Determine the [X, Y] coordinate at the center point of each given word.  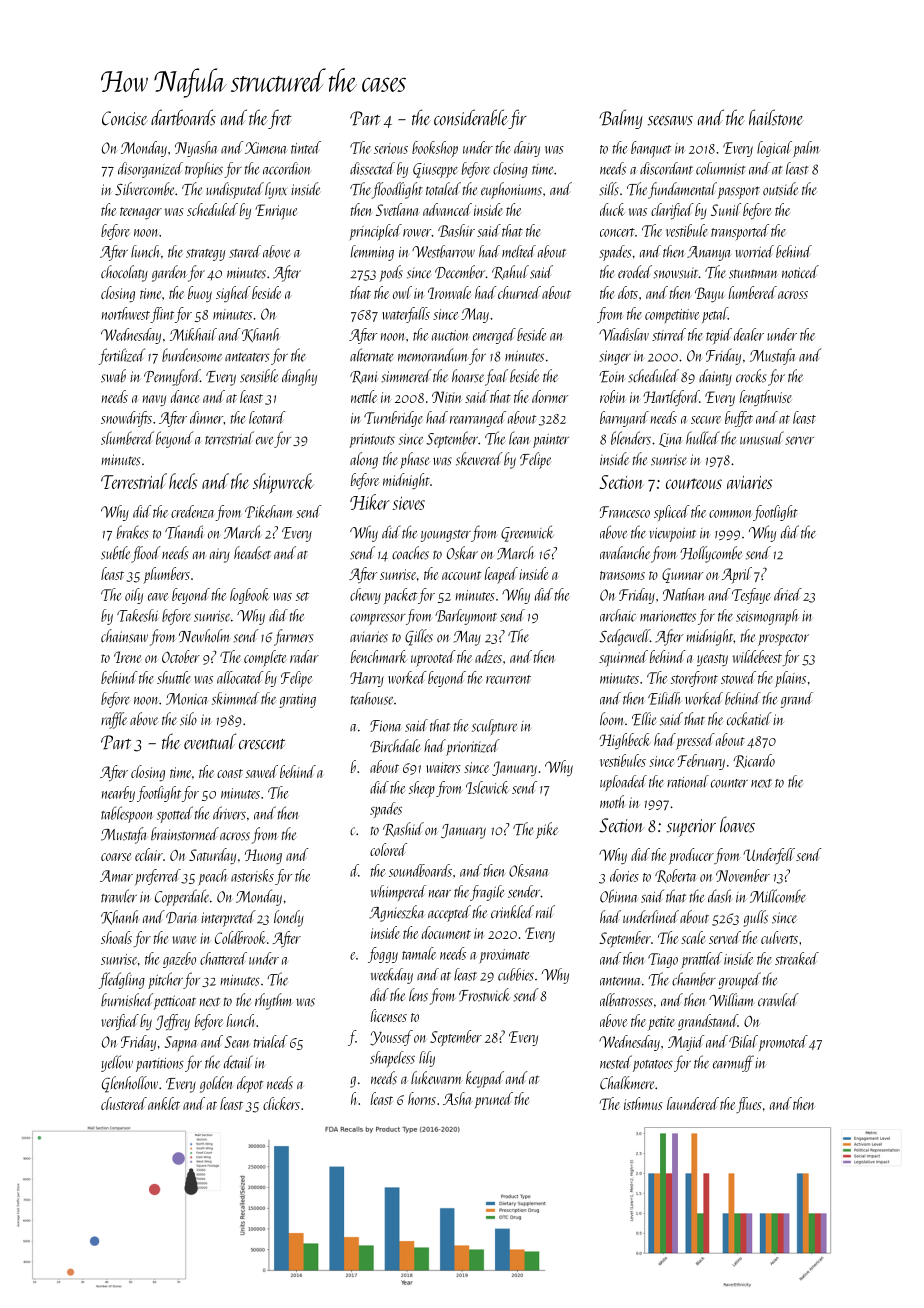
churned [519, 292]
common [730, 514]
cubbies [516, 974]
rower [417, 233]
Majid [686, 1043]
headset [252, 553]
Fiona [386, 726]
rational [688, 781]
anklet [164, 1103]
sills [609, 189]
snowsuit [676, 273]
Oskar [462, 553]
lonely [289, 918]
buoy [200, 294]
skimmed [235, 698]
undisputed [235, 190]
